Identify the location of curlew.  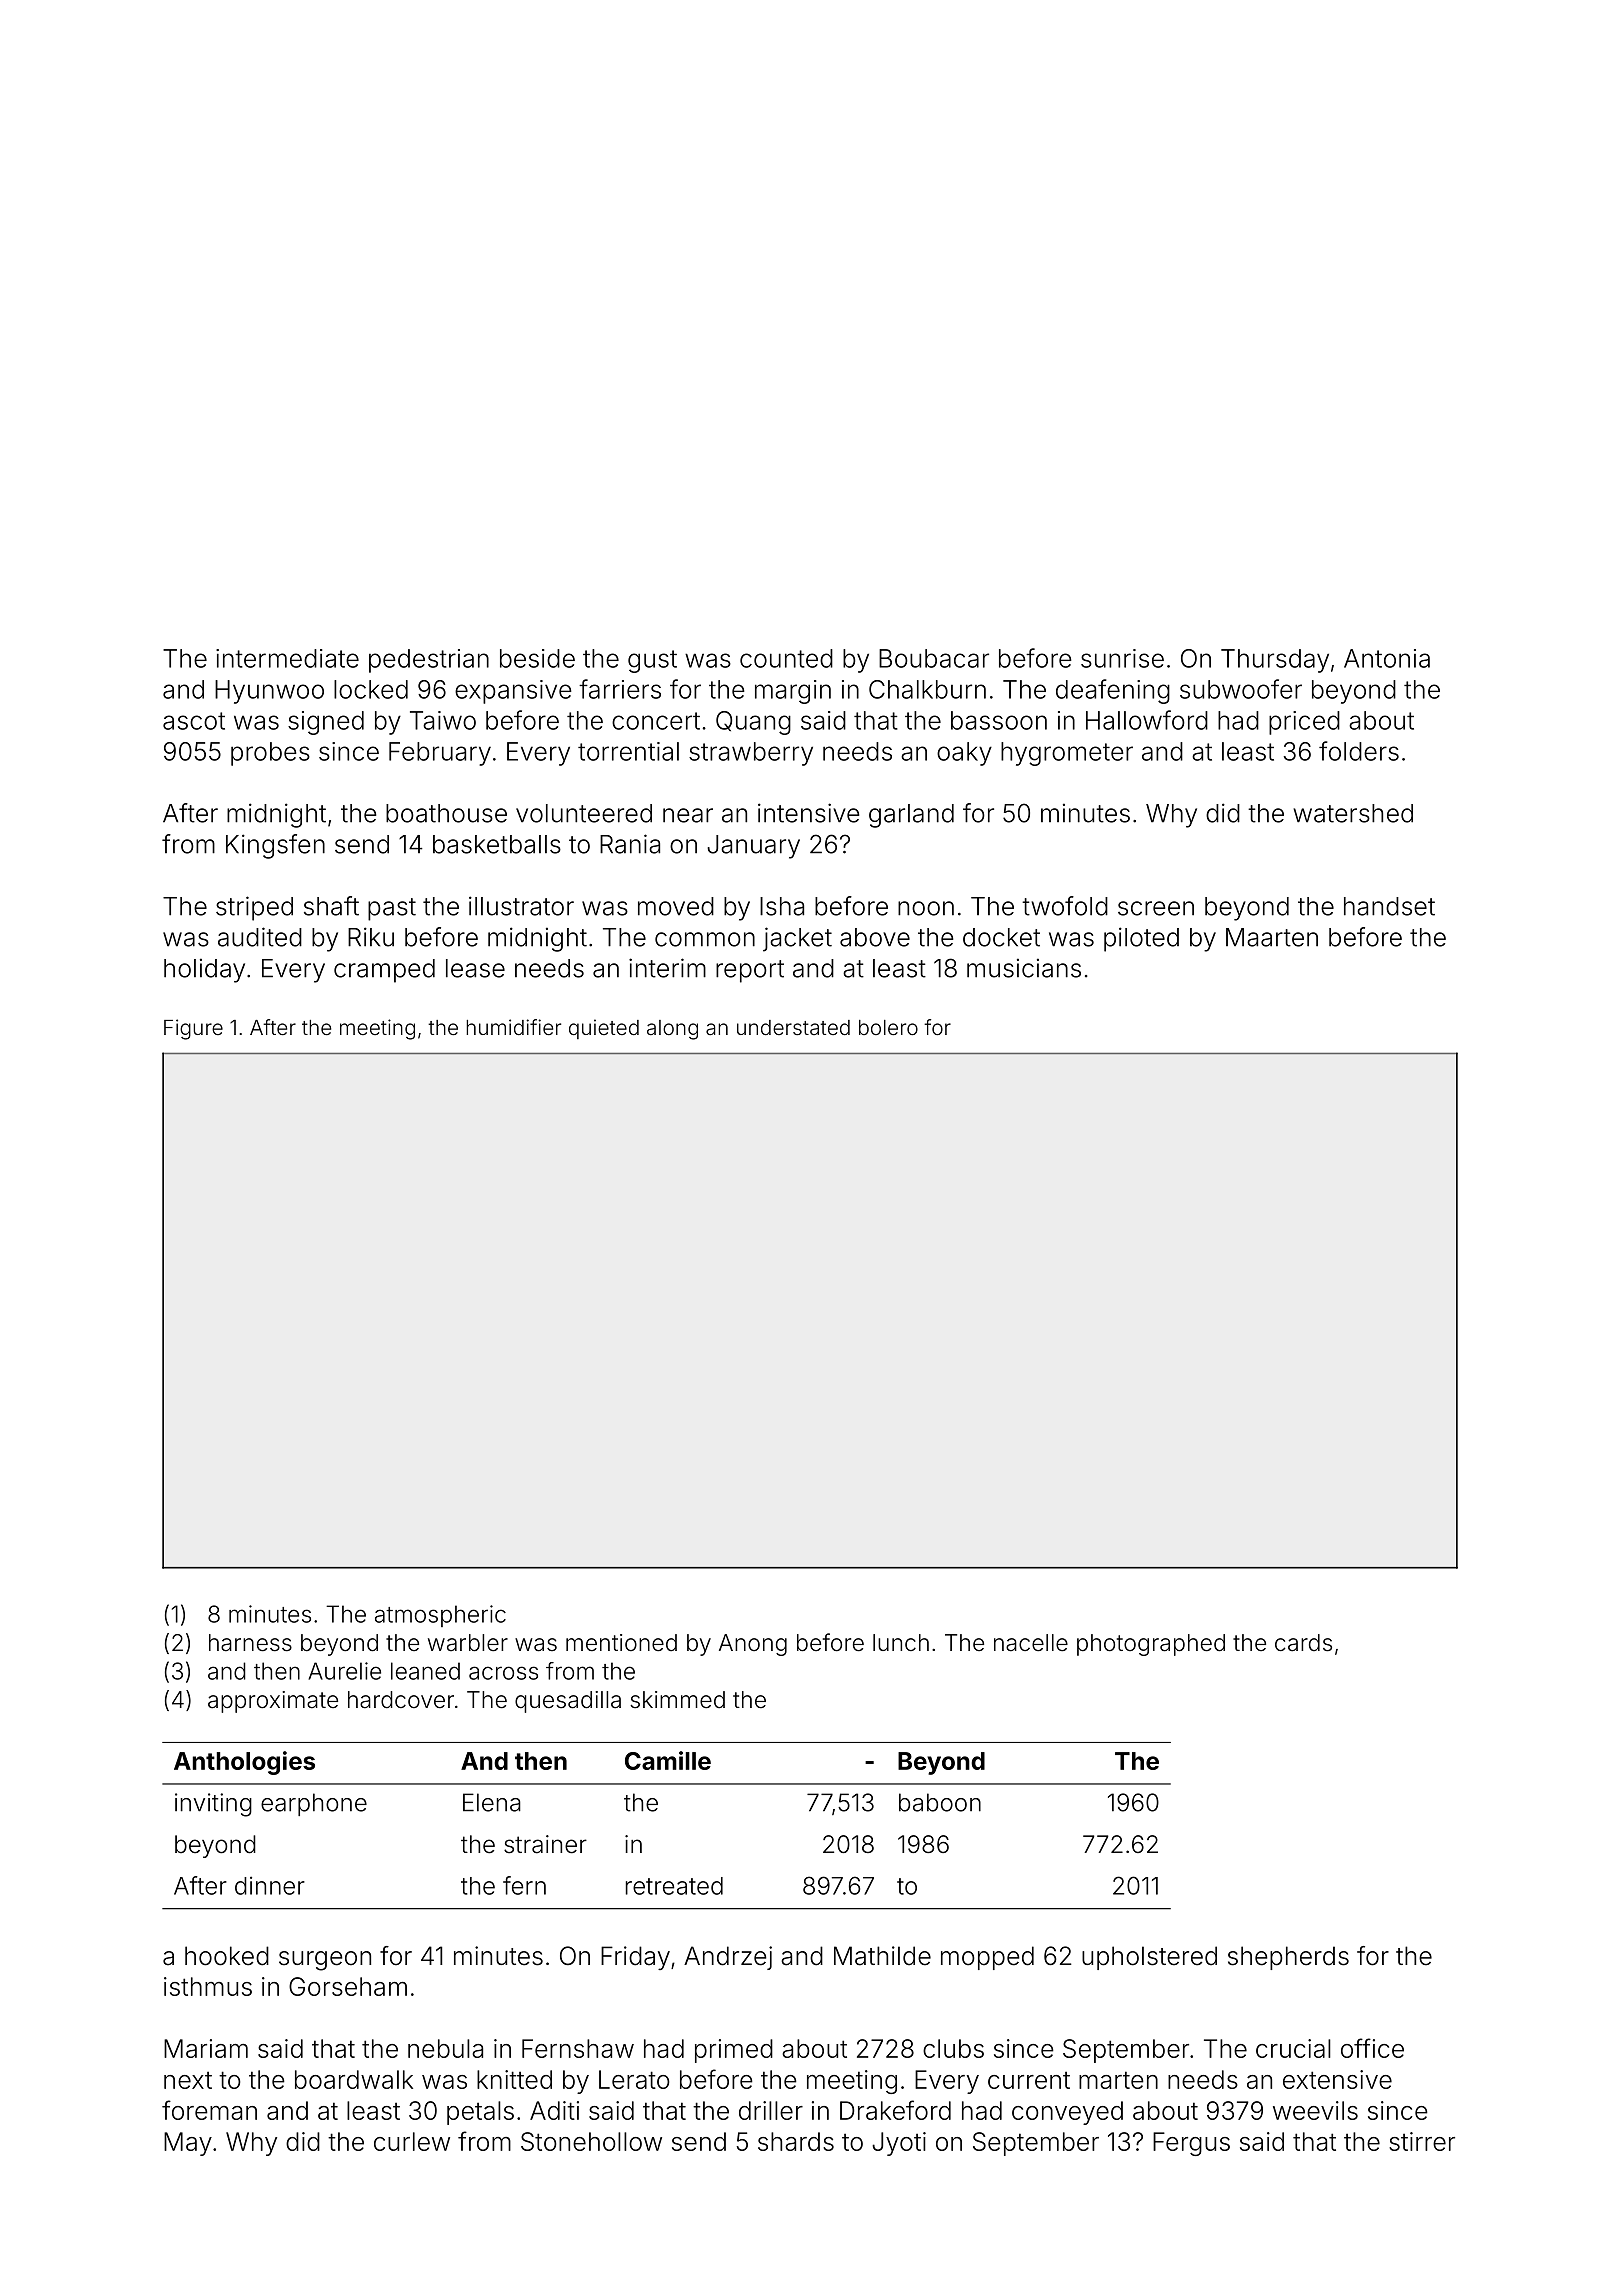
(412, 2141).
